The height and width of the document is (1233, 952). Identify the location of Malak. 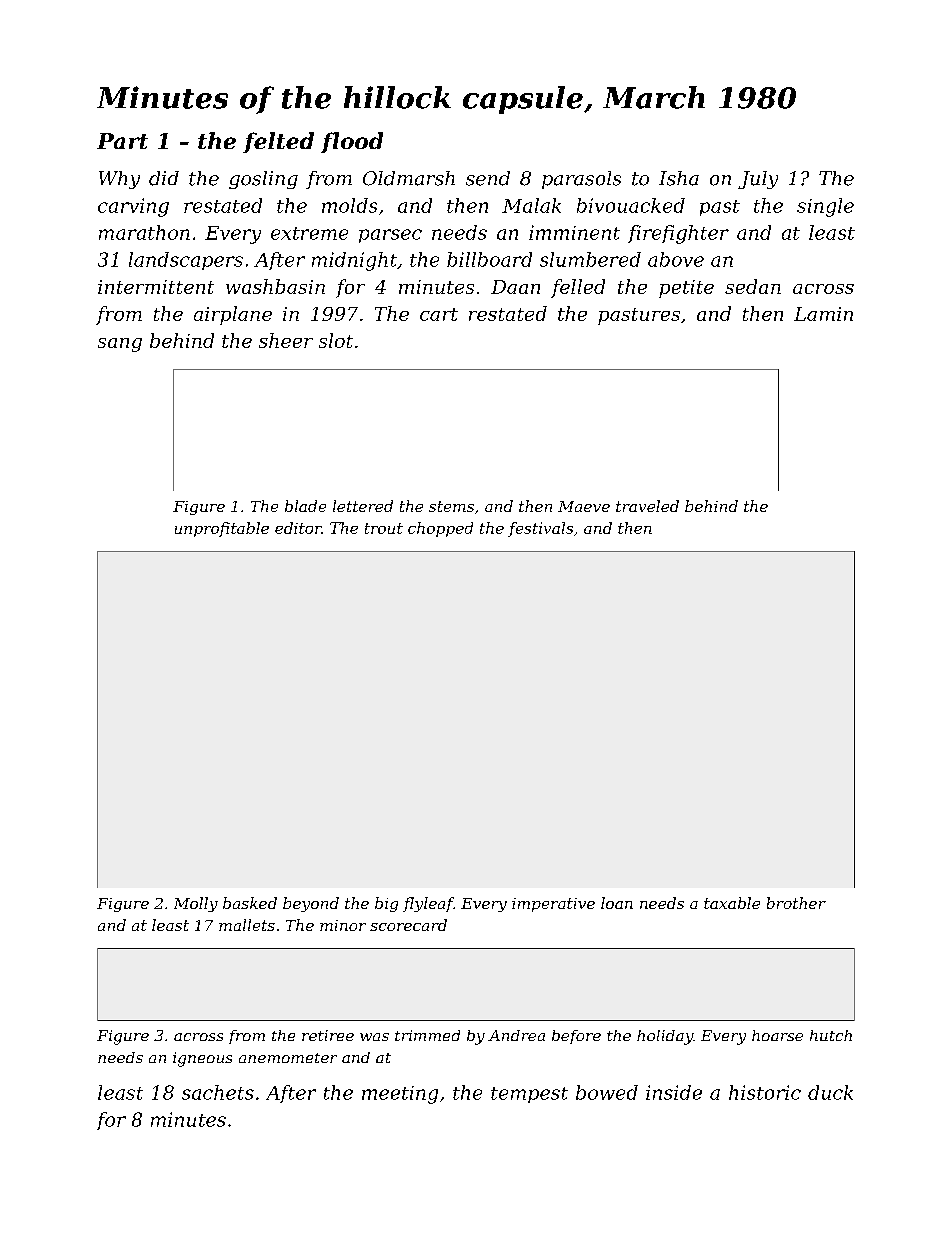
(531, 205).
